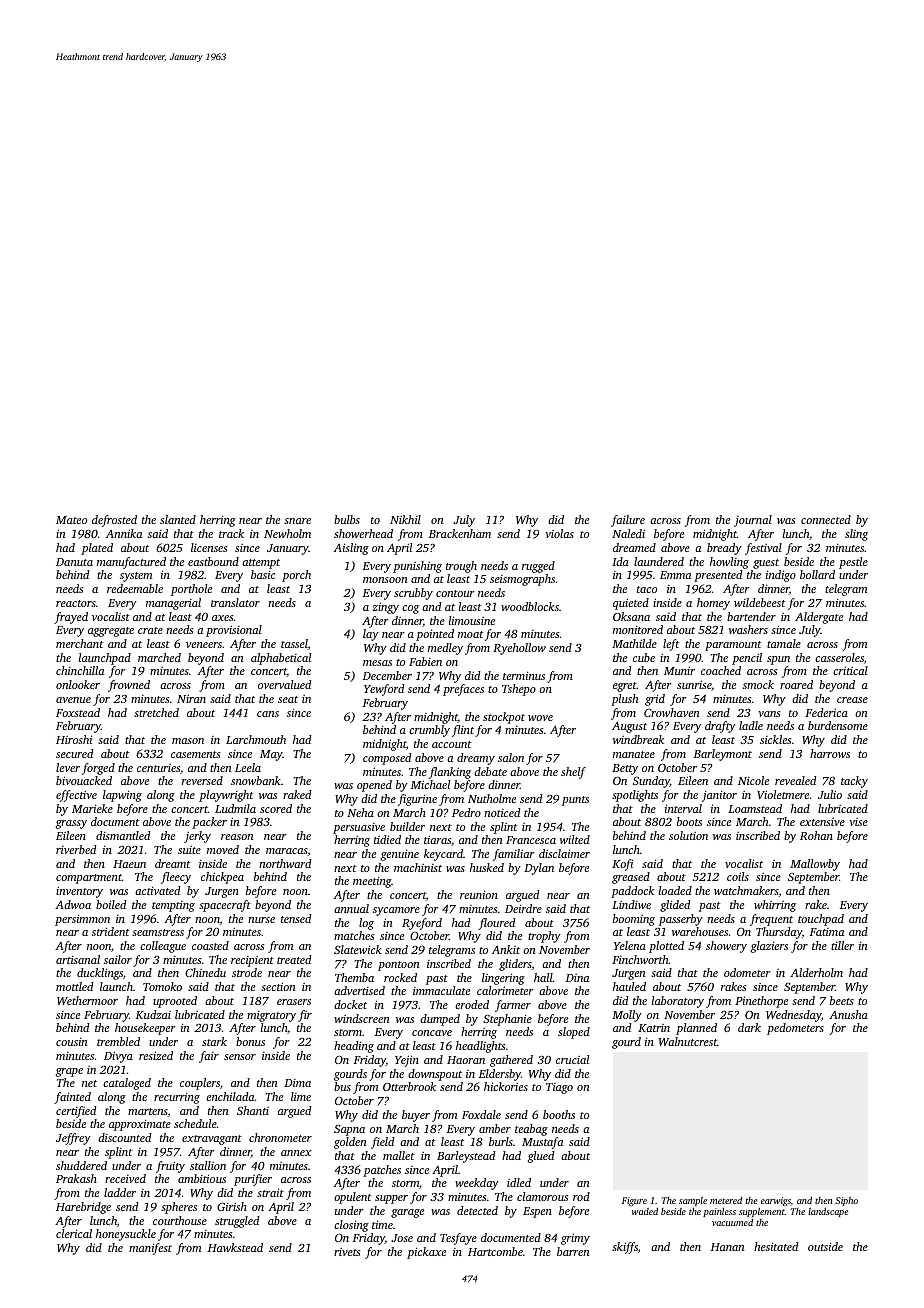 Image resolution: width=924 pixels, height=1308 pixels. I want to click on critical, so click(850, 670).
